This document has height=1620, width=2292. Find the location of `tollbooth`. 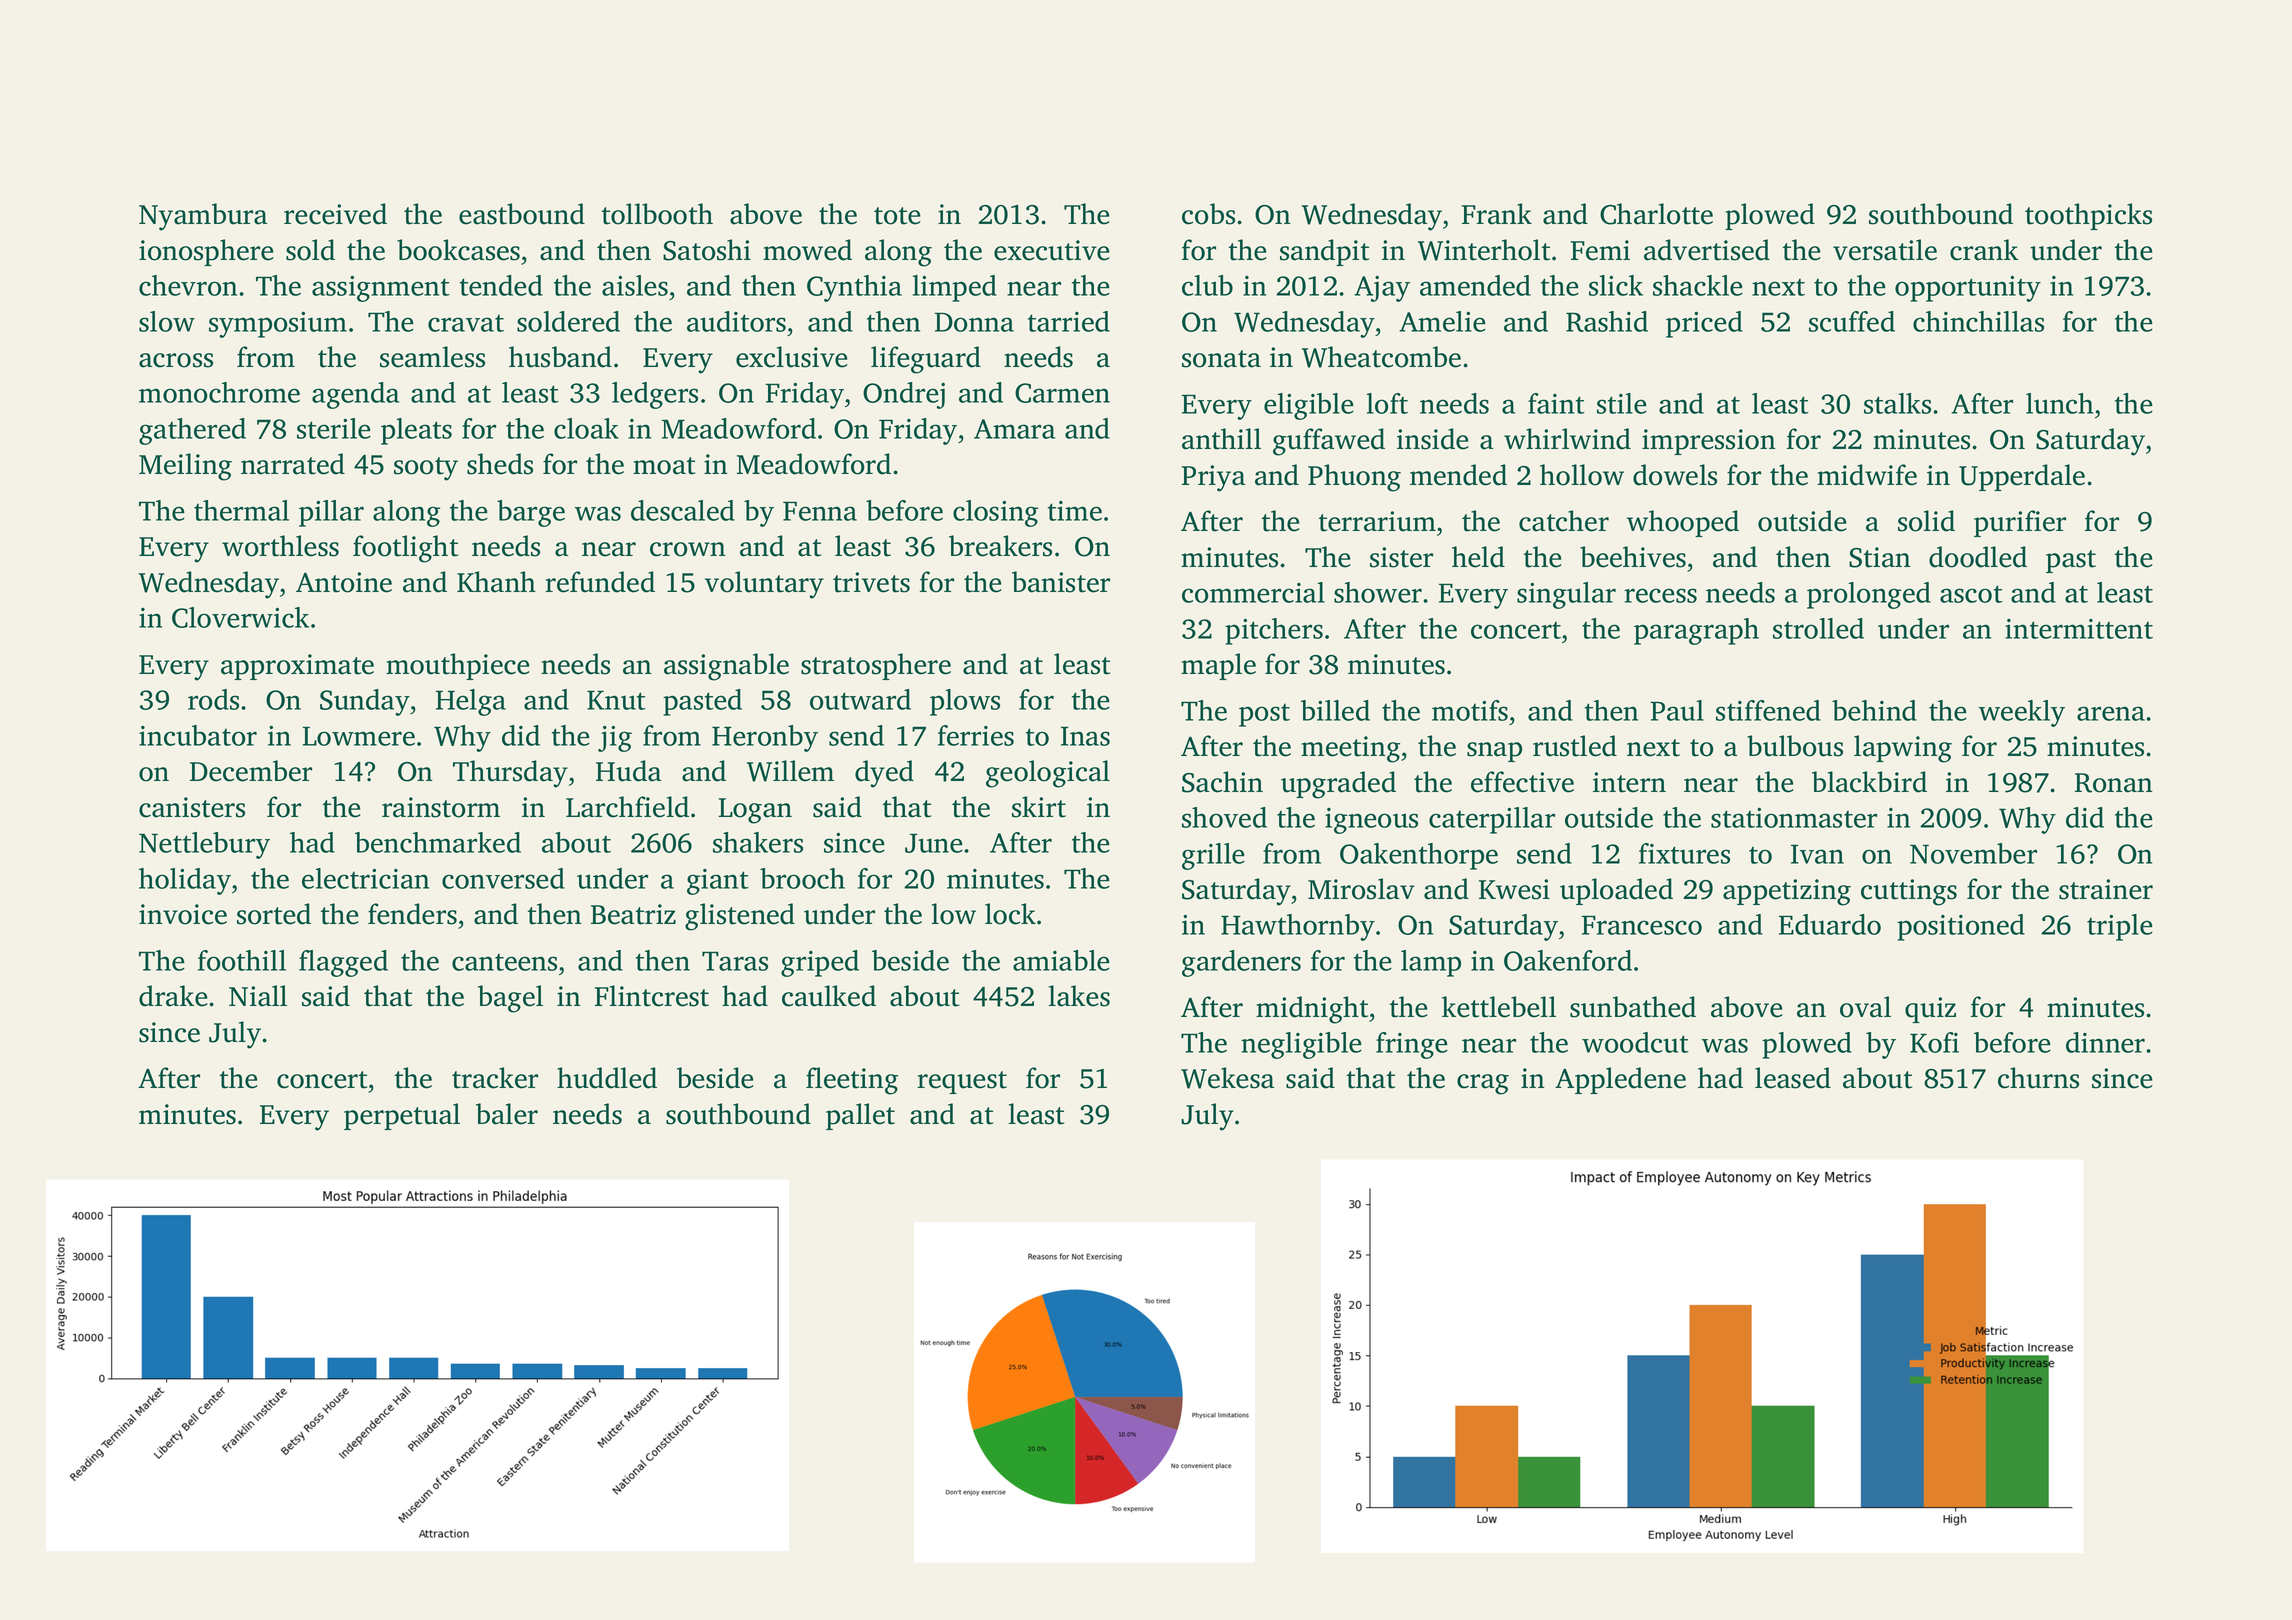

tollbooth is located at coordinates (657, 214).
